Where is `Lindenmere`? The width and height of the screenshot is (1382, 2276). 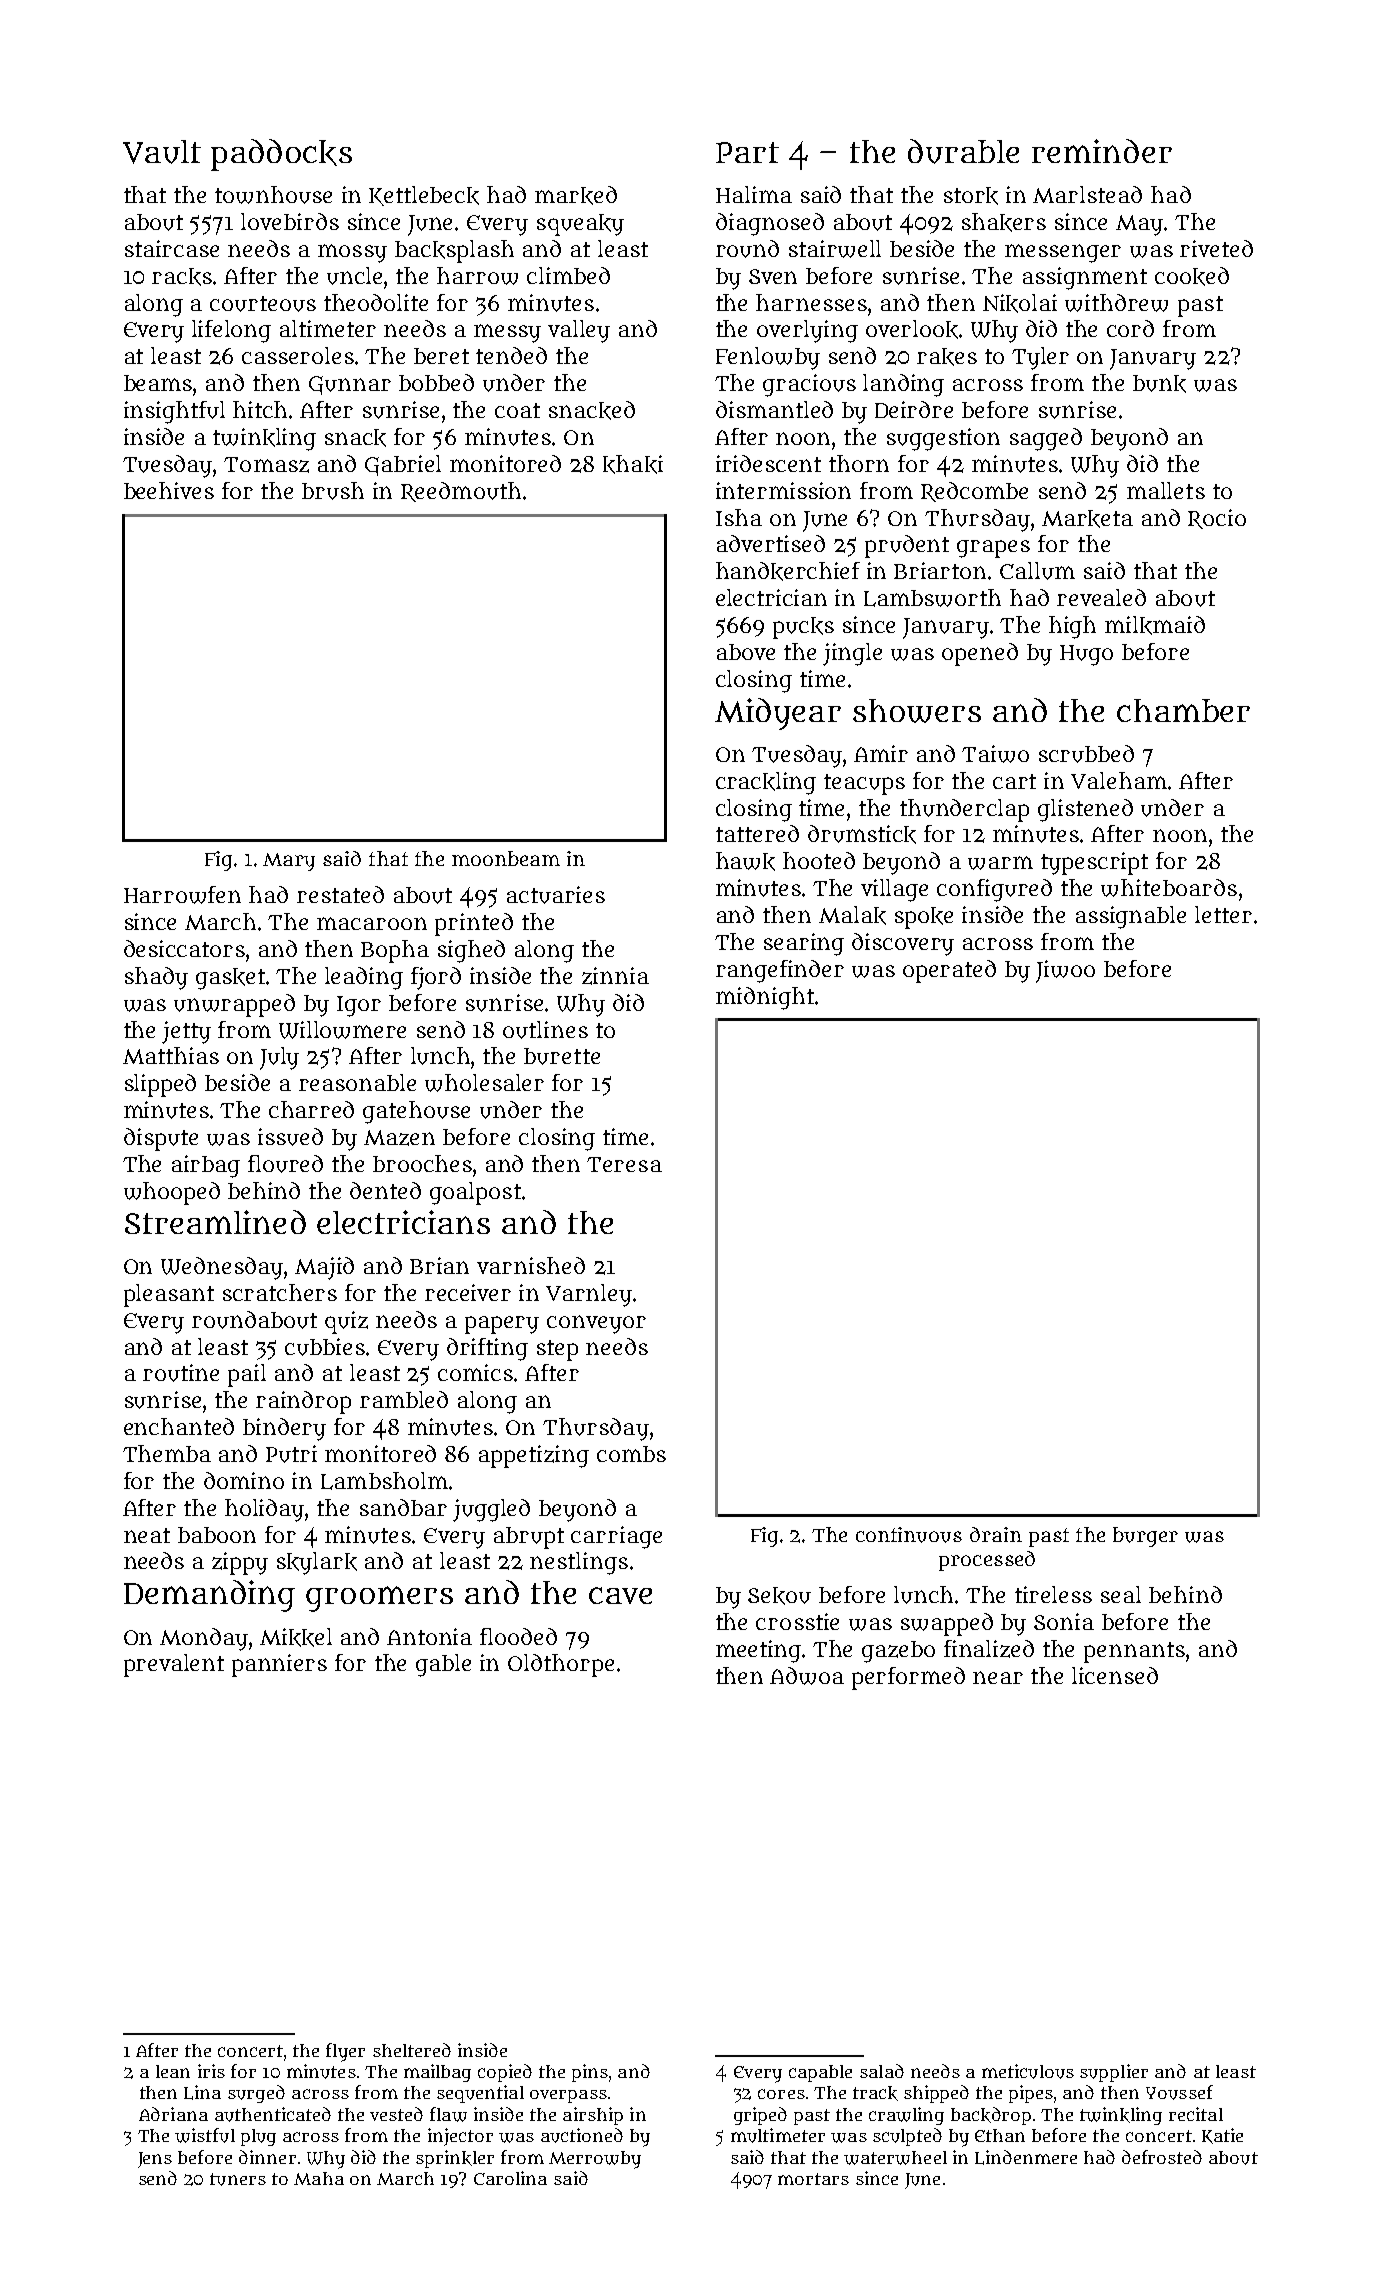 Lindenmere is located at coordinates (1026, 2157).
